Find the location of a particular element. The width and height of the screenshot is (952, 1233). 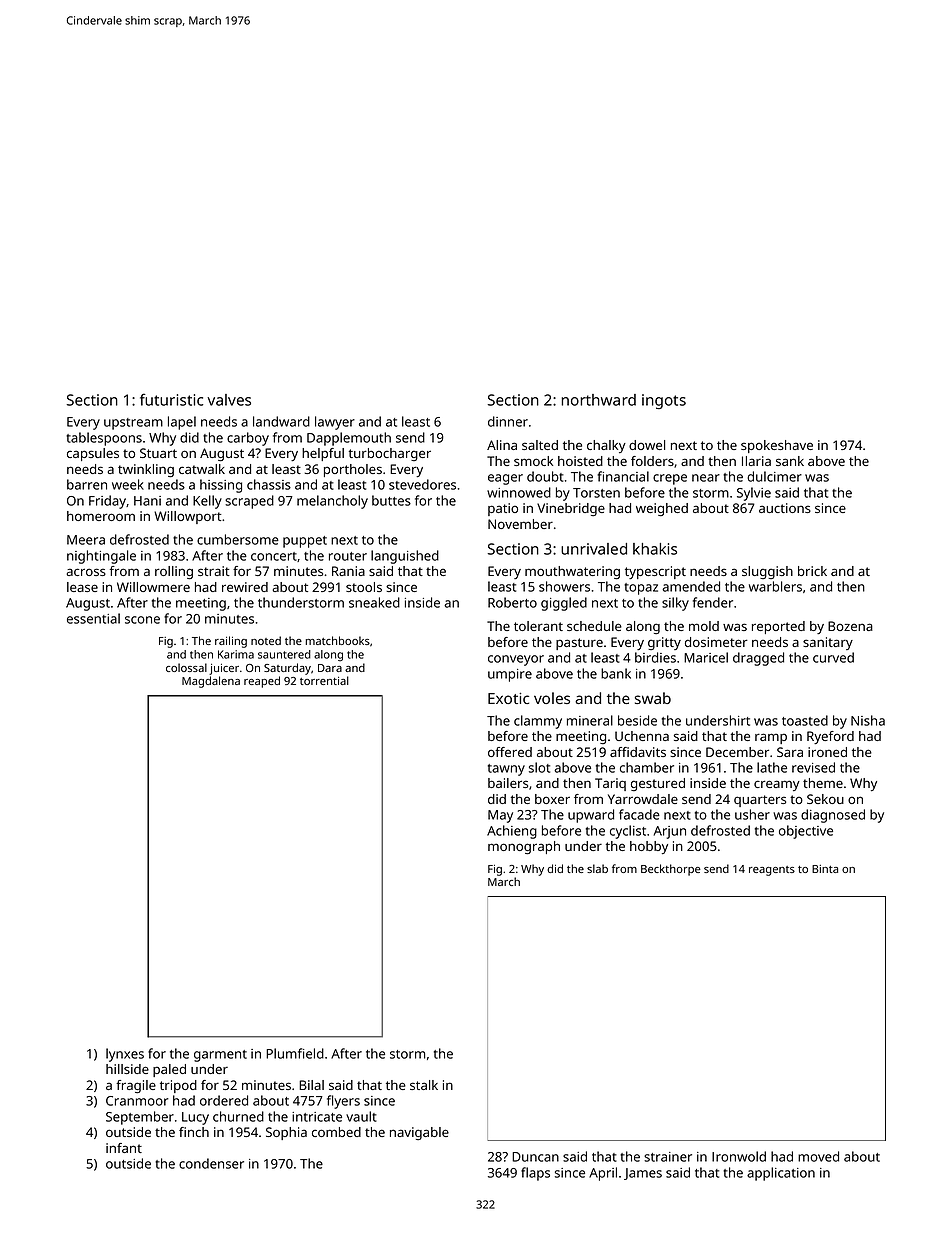

Meera is located at coordinates (86, 540).
